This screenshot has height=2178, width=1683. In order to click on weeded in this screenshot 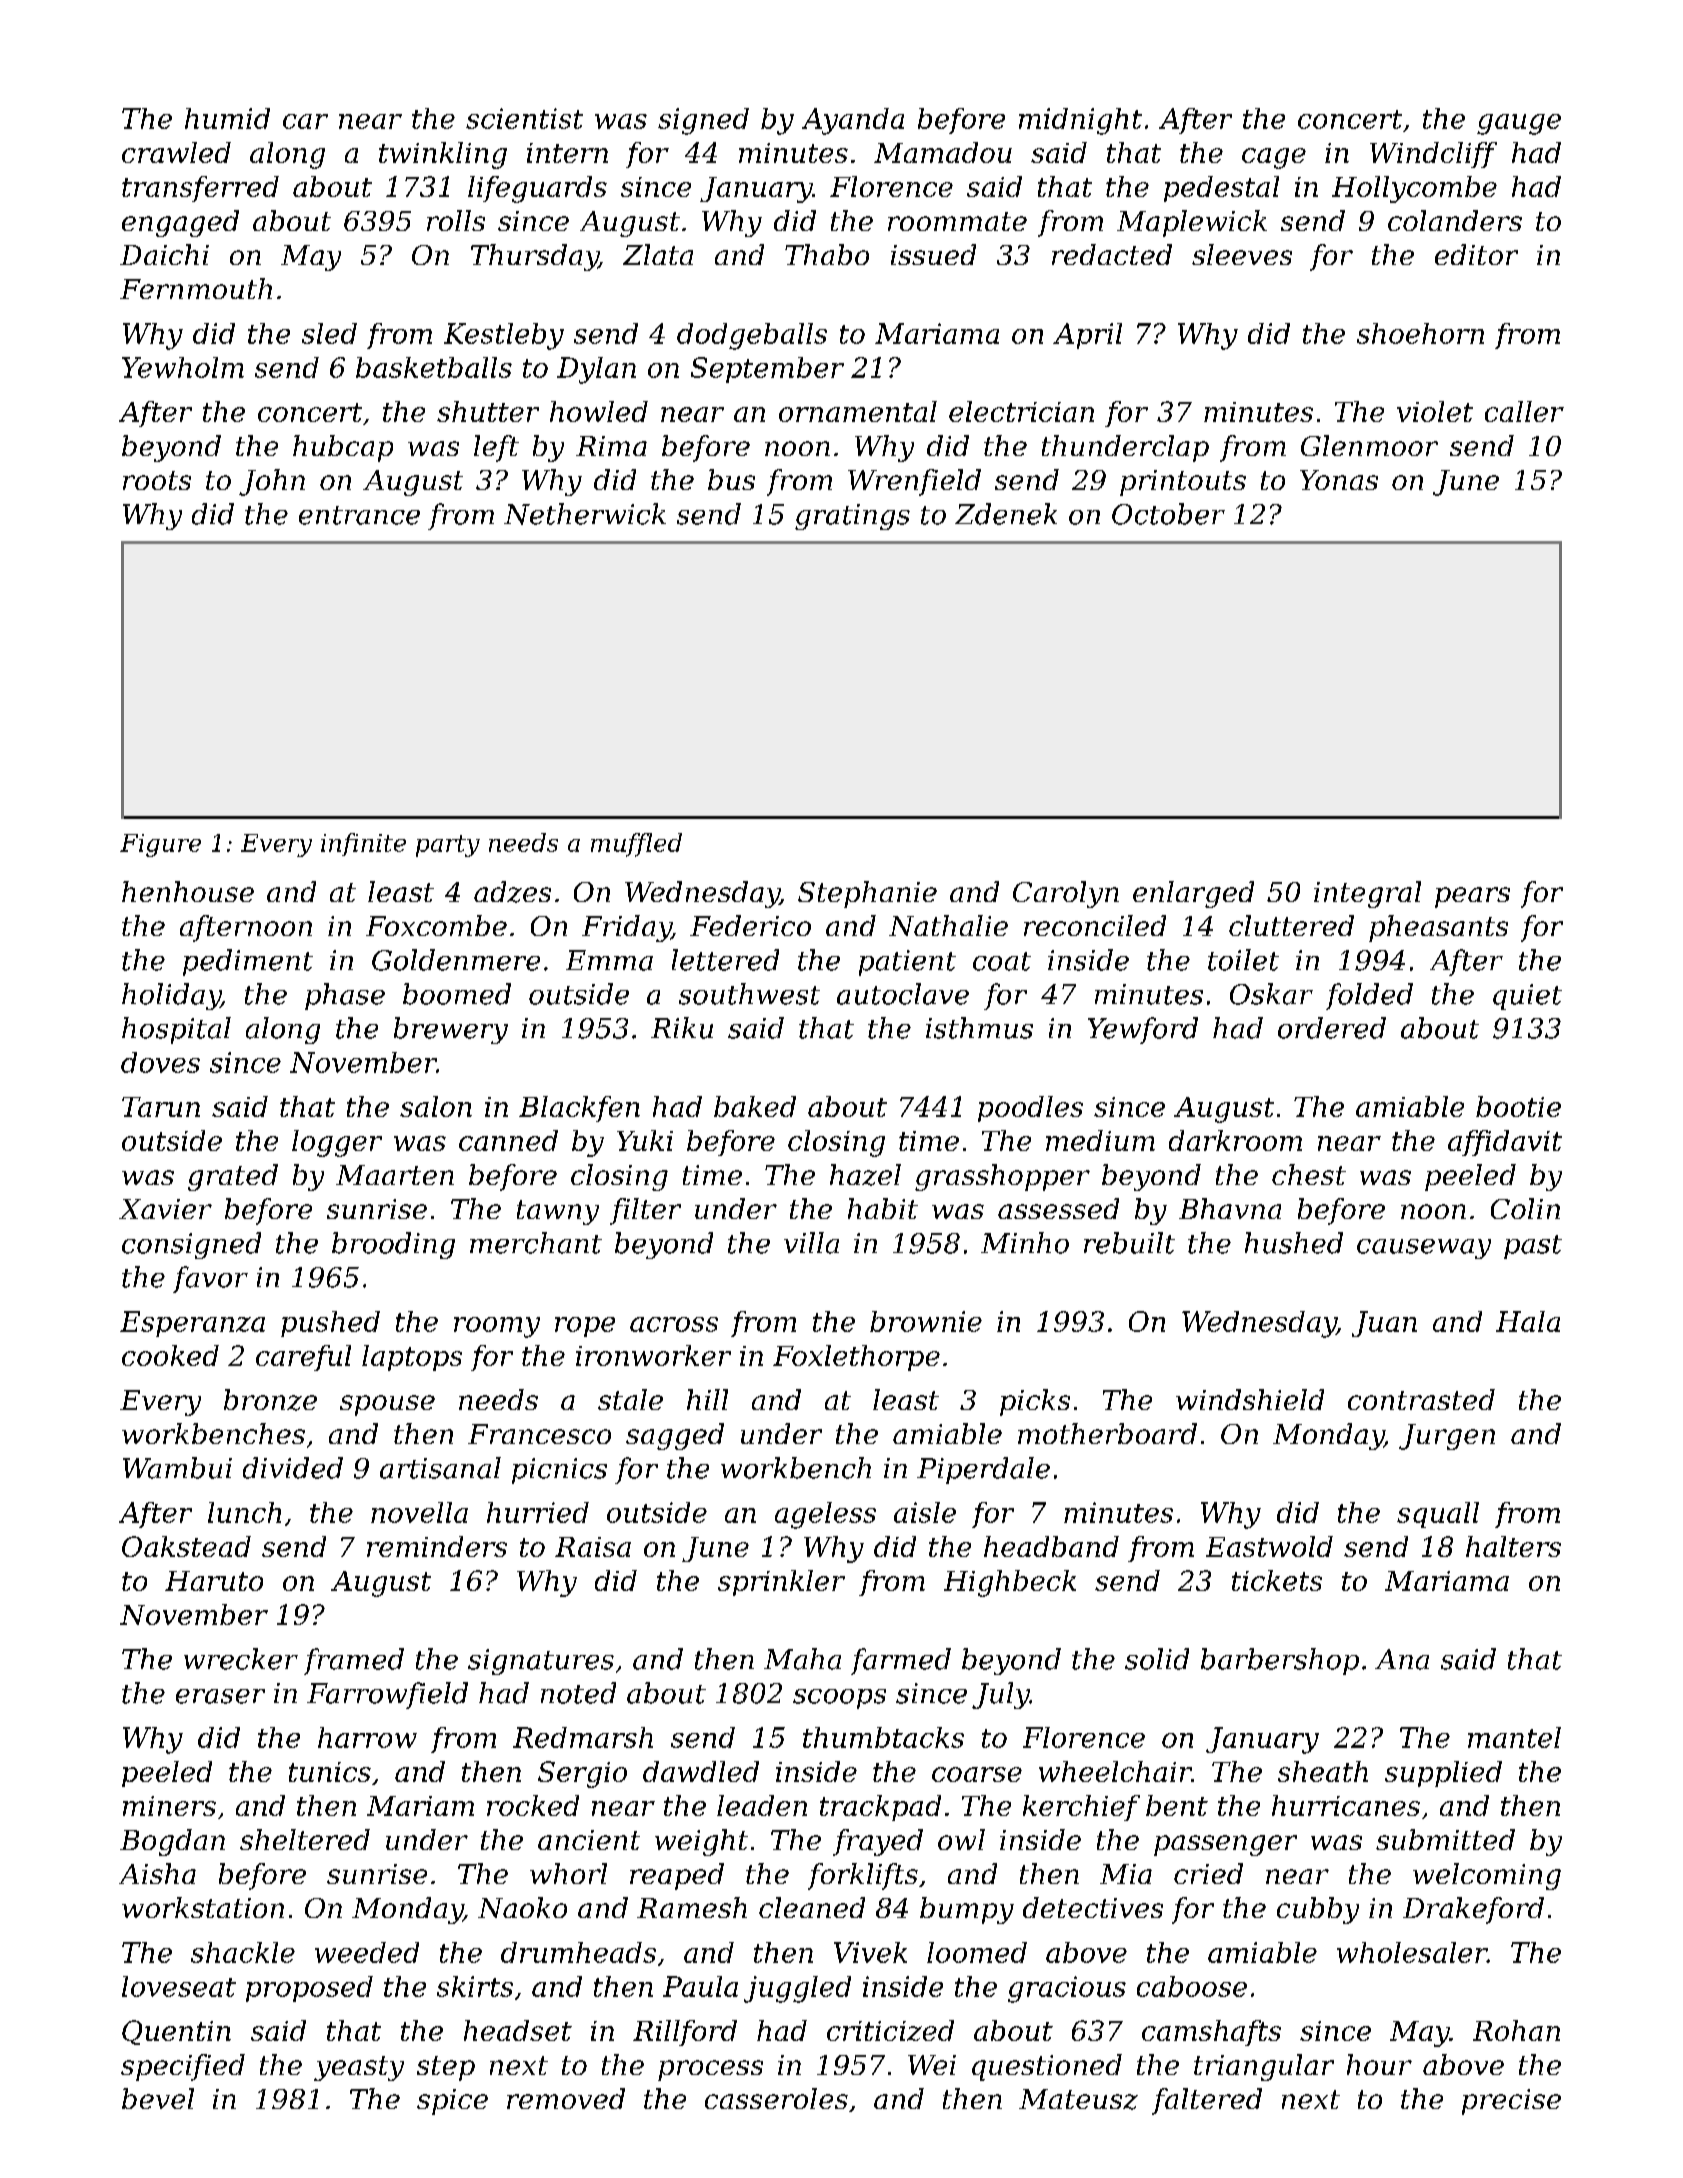, I will do `click(367, 1952)`.
